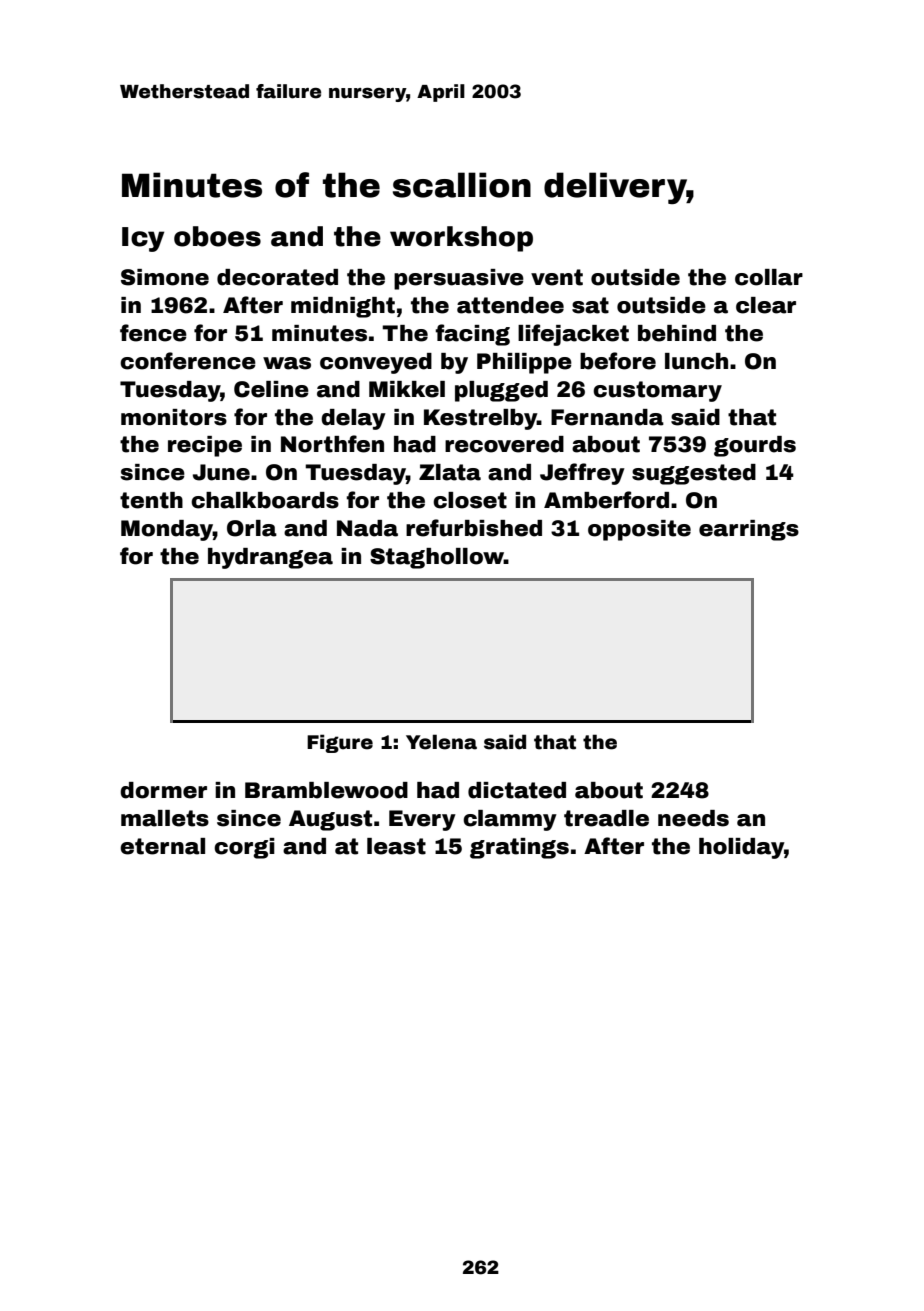  I want to click on earrings, so click(749, 530).
